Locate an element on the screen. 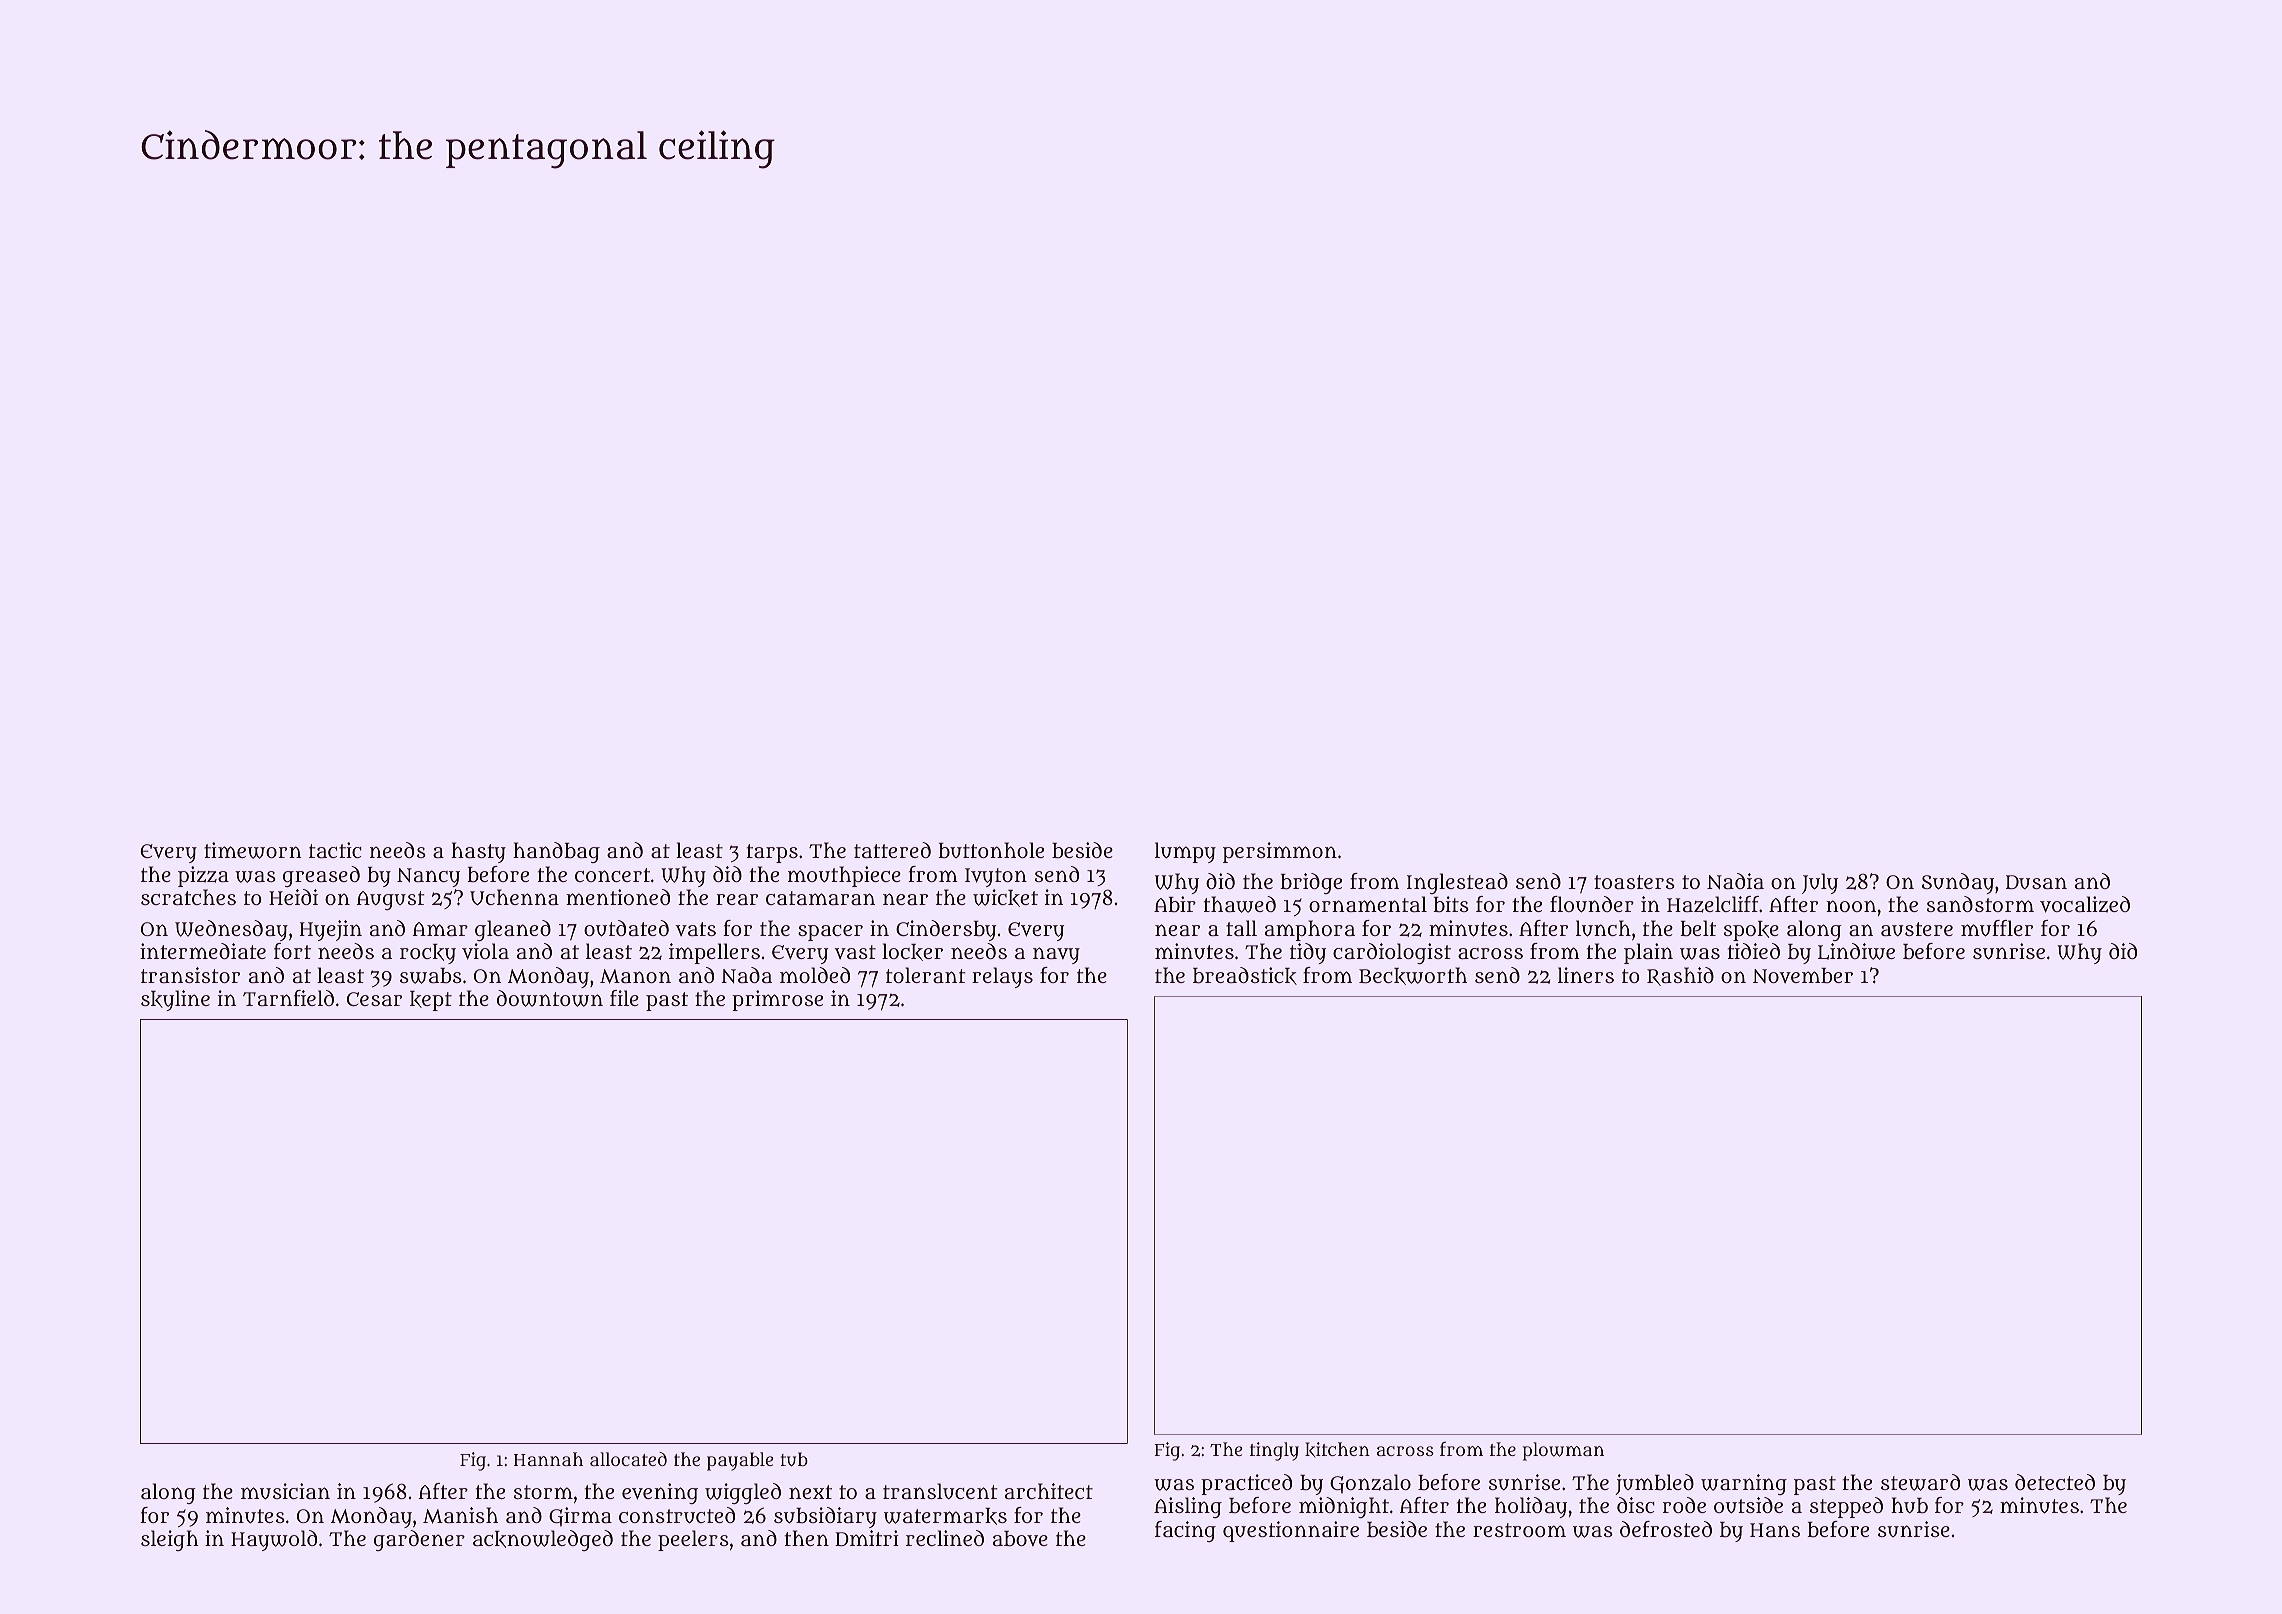 This screenshot has width=2282, height=1614. Dusan is located at coordinates (2036, 882).
